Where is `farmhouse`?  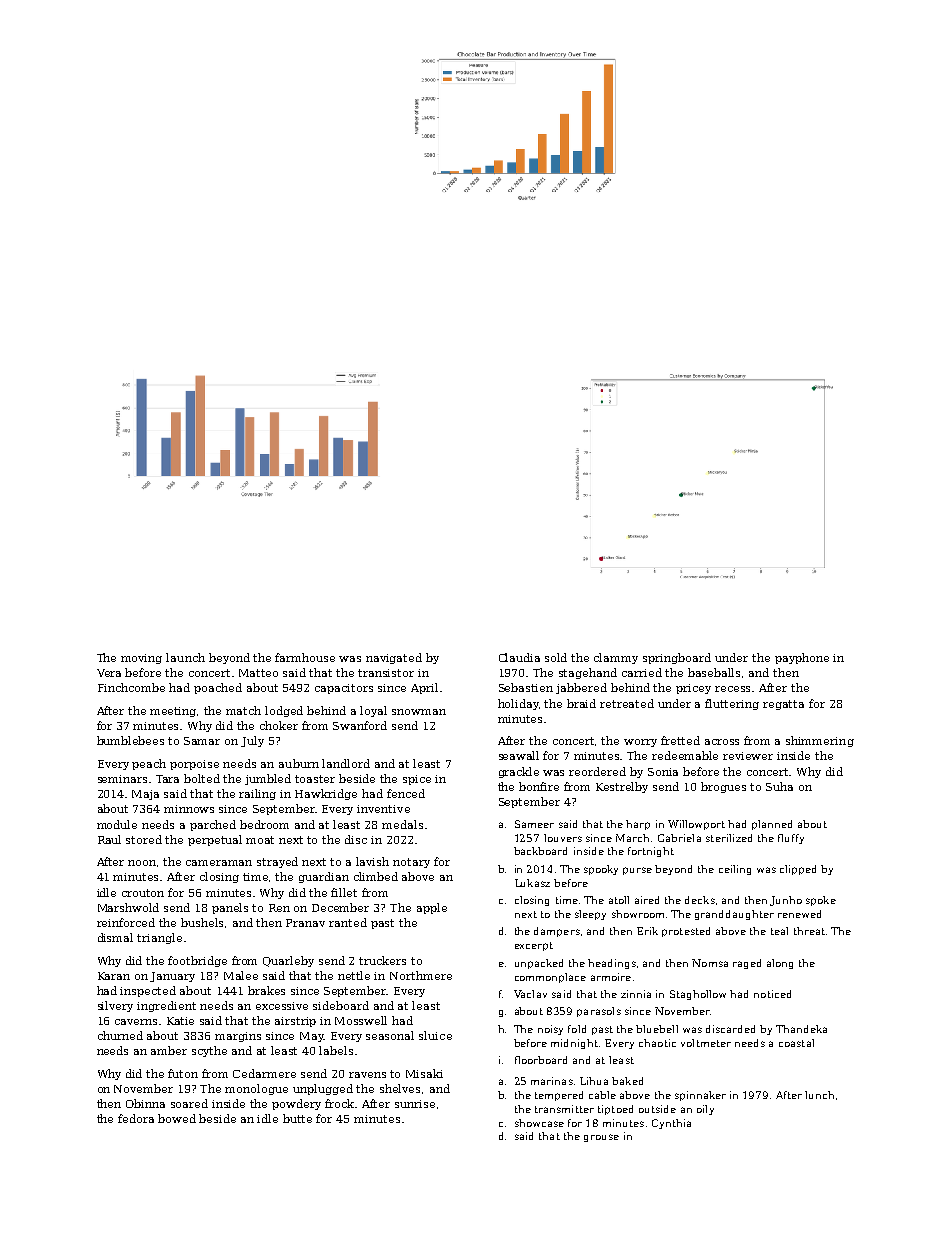
farmhouse is located at coordinates (305, 657).
